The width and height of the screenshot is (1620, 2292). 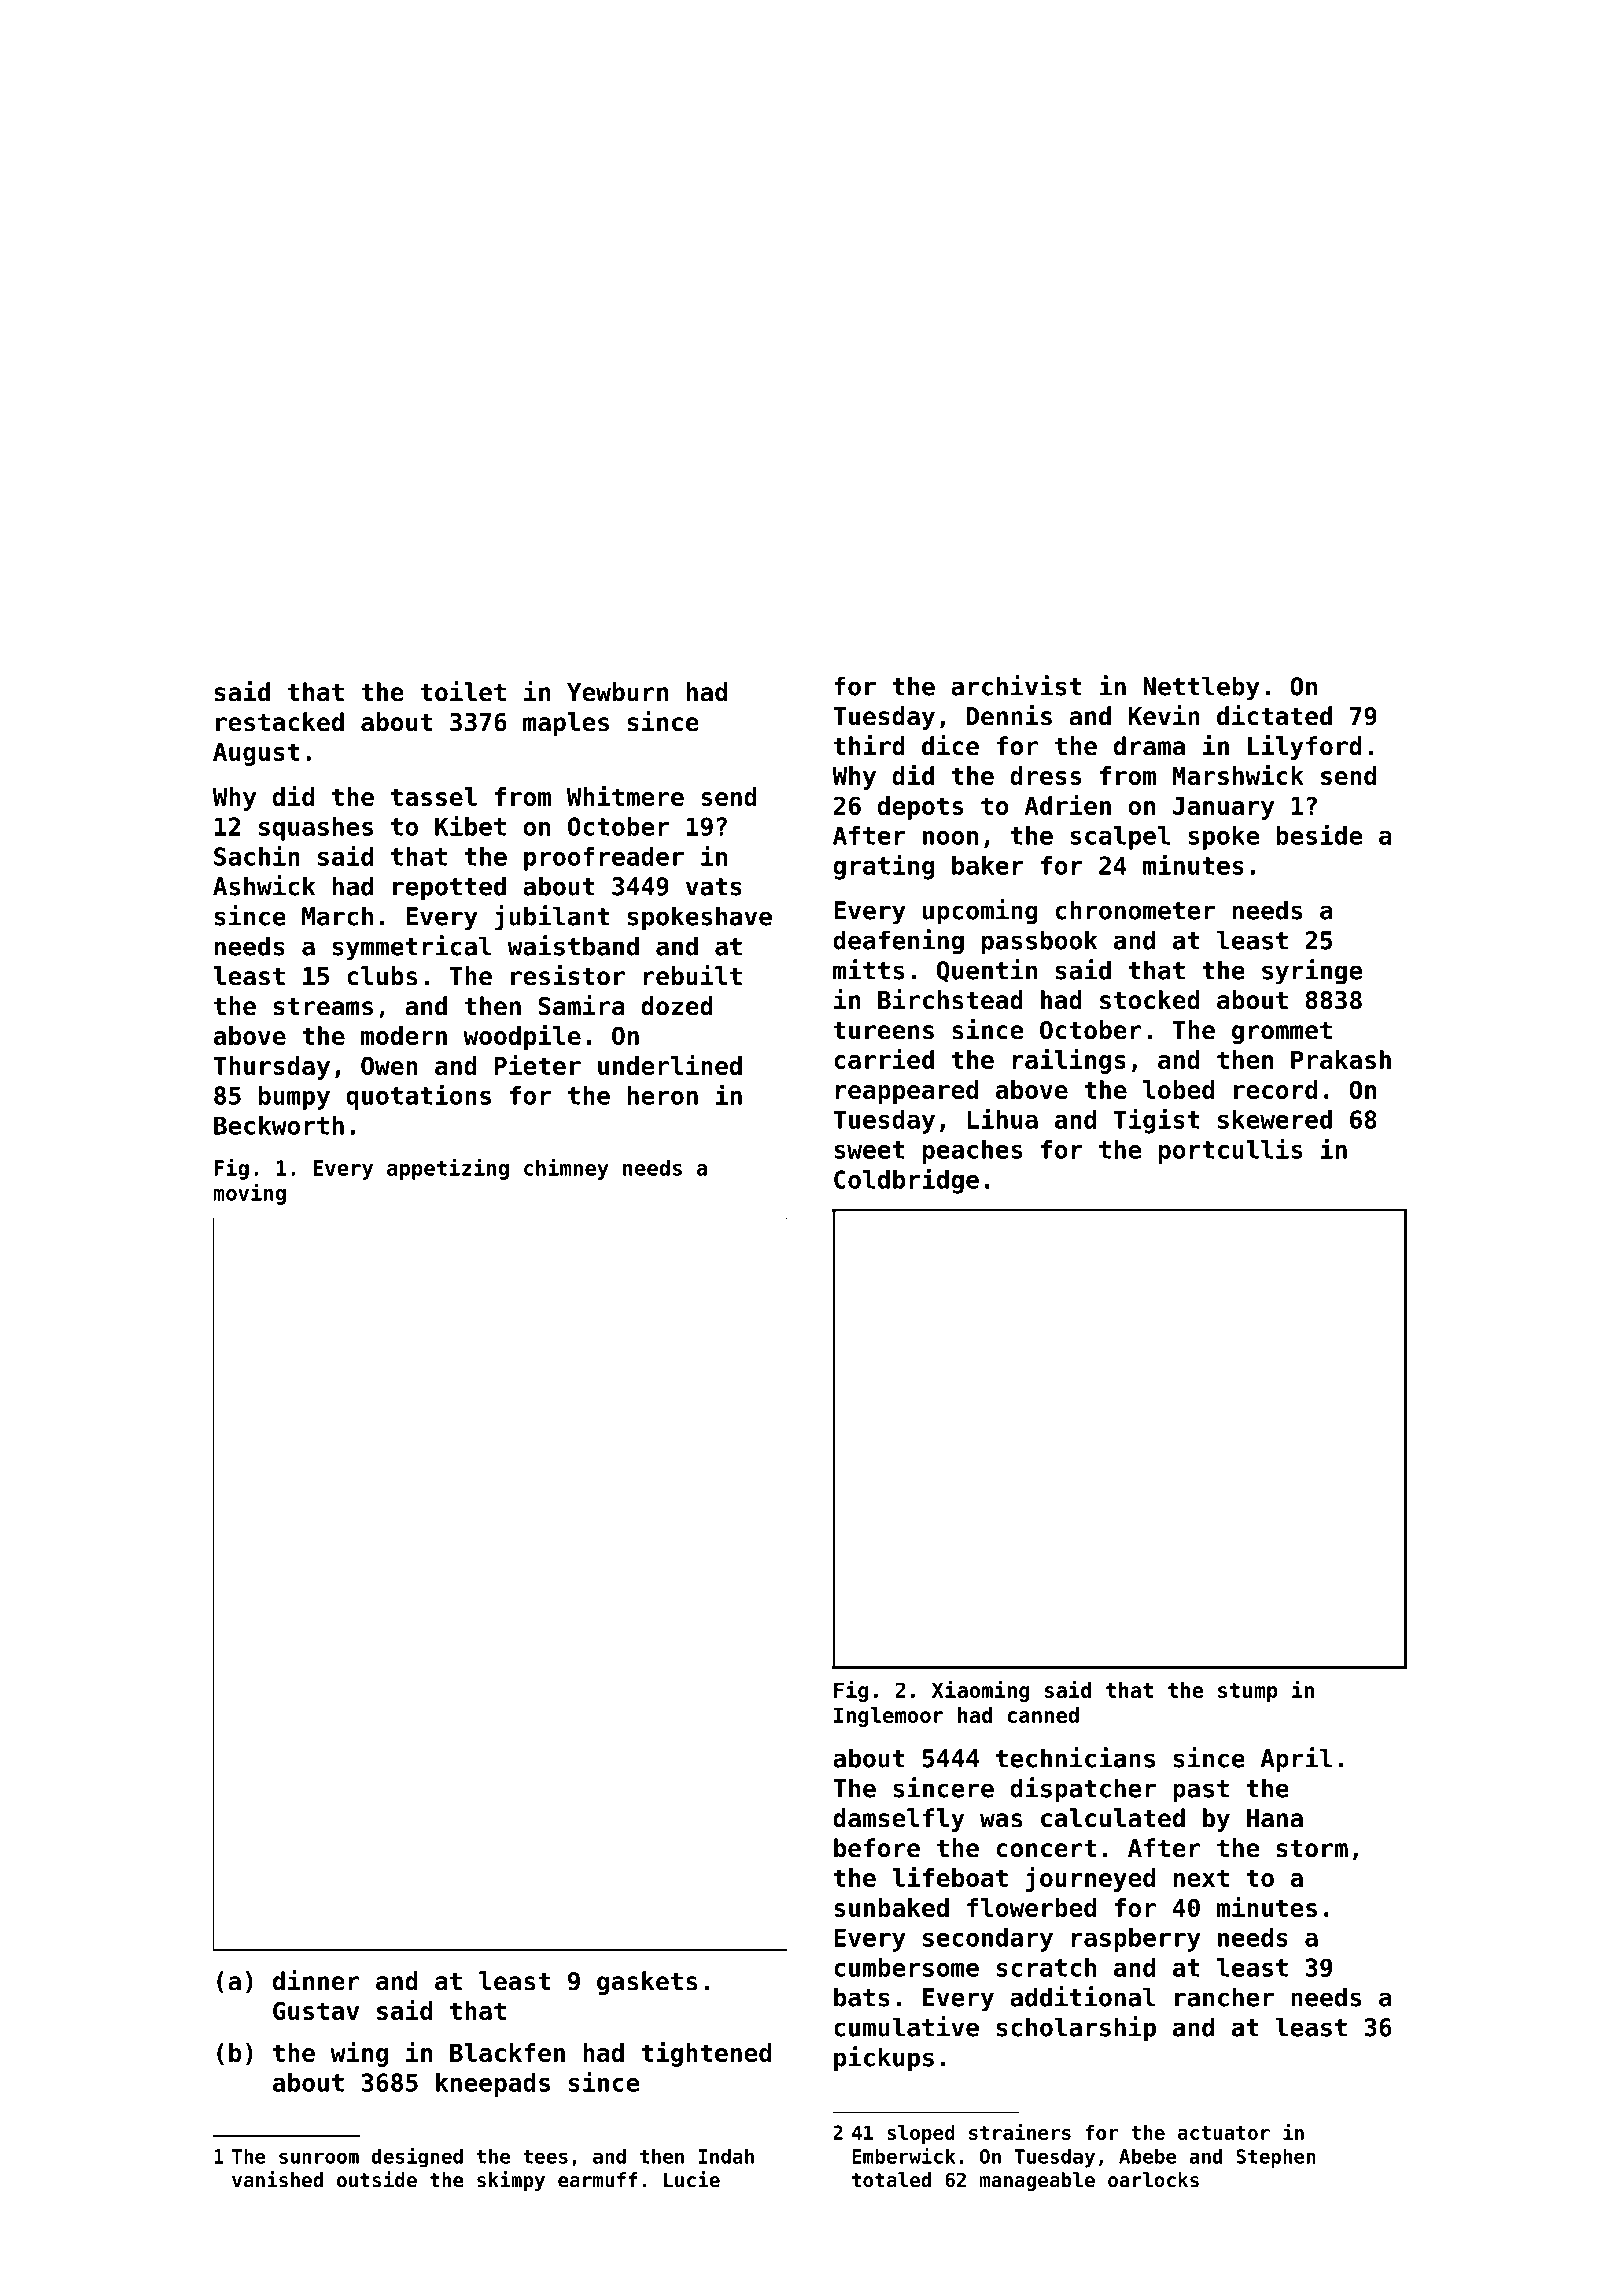 What do you see at coordinates (511, 2181) in the screenshot?
I see `skimpy` at bounding box center [511, 2181].
